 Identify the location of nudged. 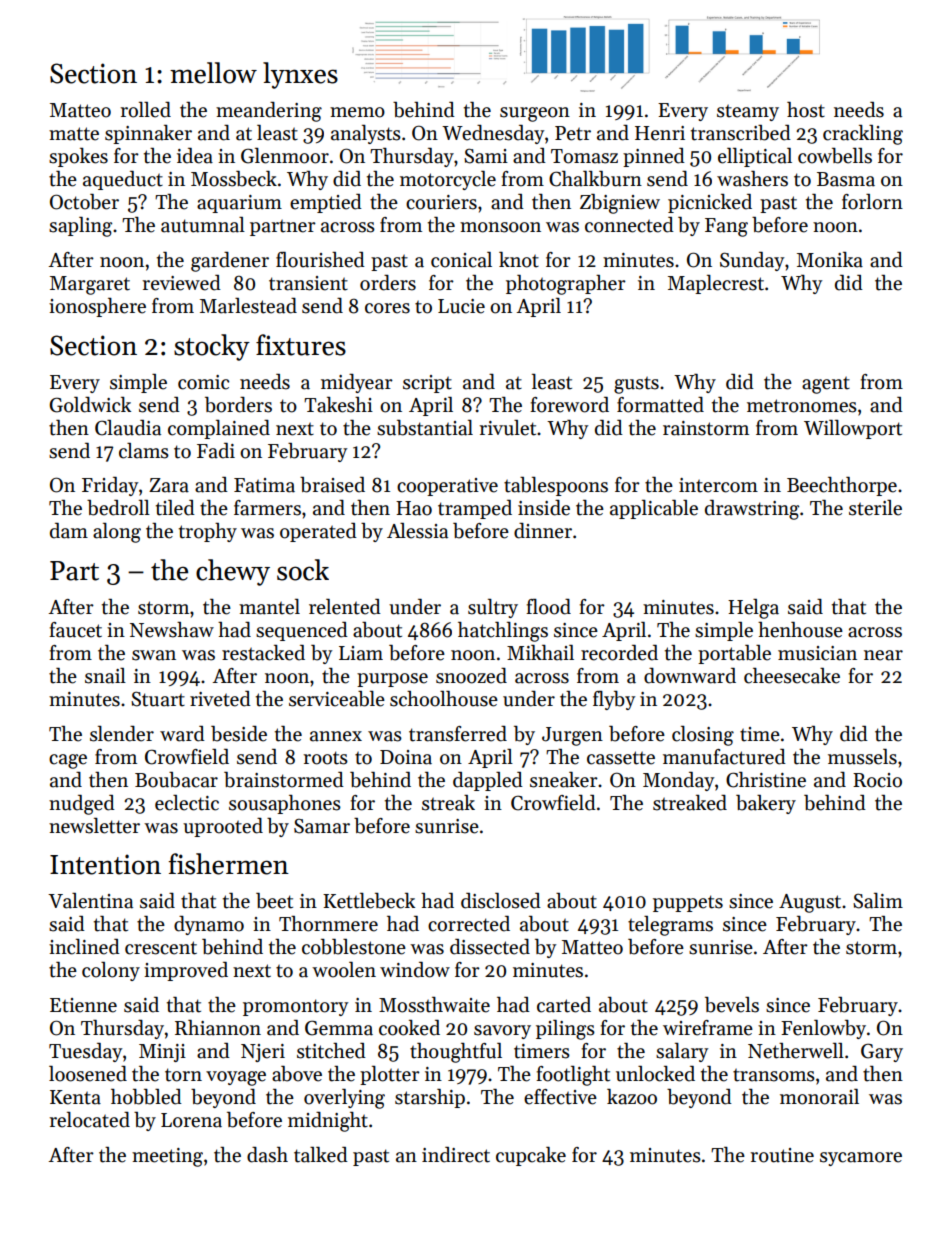
(82, 805).
